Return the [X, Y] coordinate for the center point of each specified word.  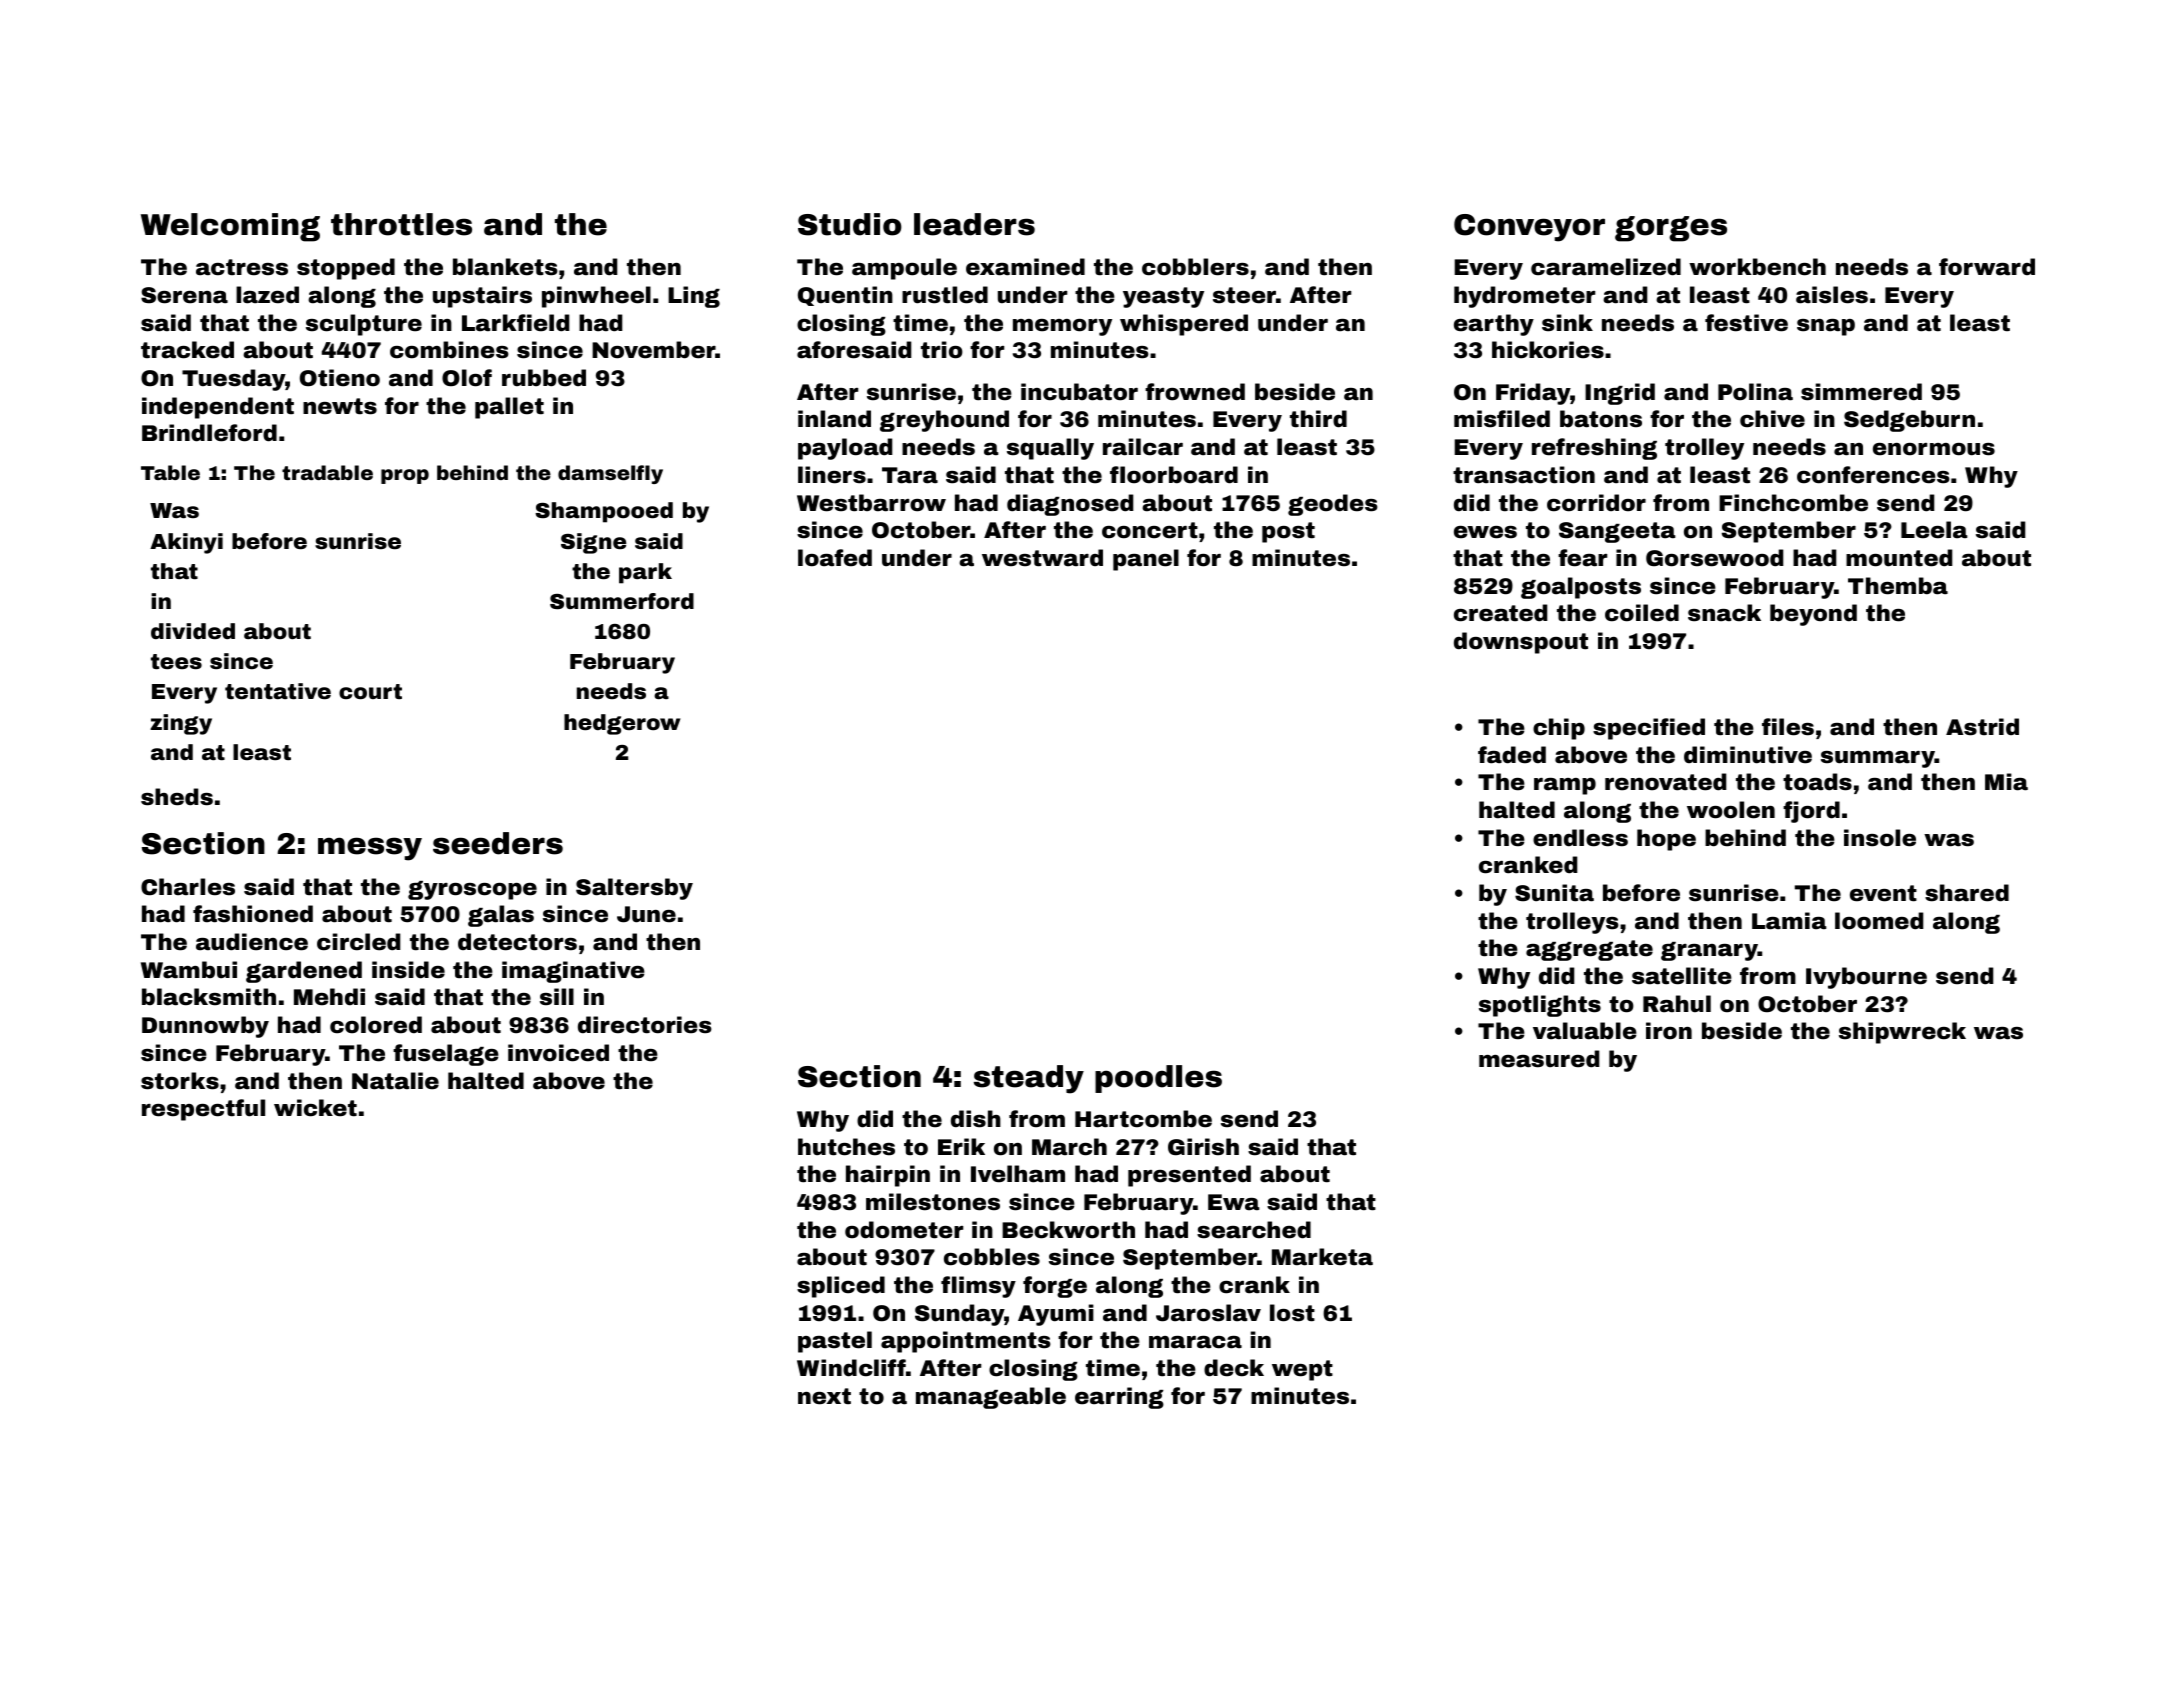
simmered [1861, 392]
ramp [1565, 786]
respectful [203, 1110]
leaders [974, 224]
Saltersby [634, 889]
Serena [184, 295]
